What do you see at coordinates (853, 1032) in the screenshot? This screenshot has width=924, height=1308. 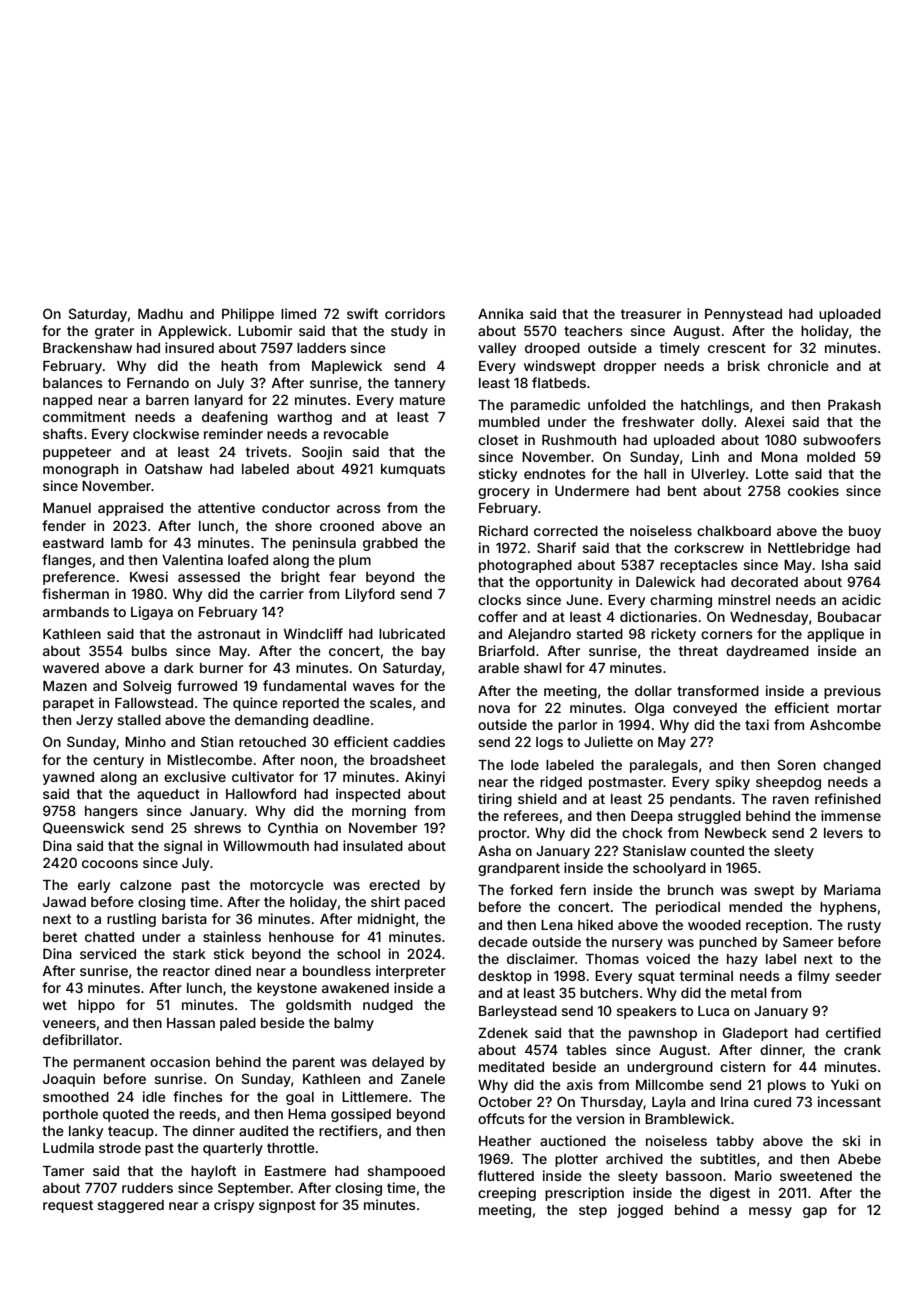 I see `certified` at bounding box center [853, 1032].
